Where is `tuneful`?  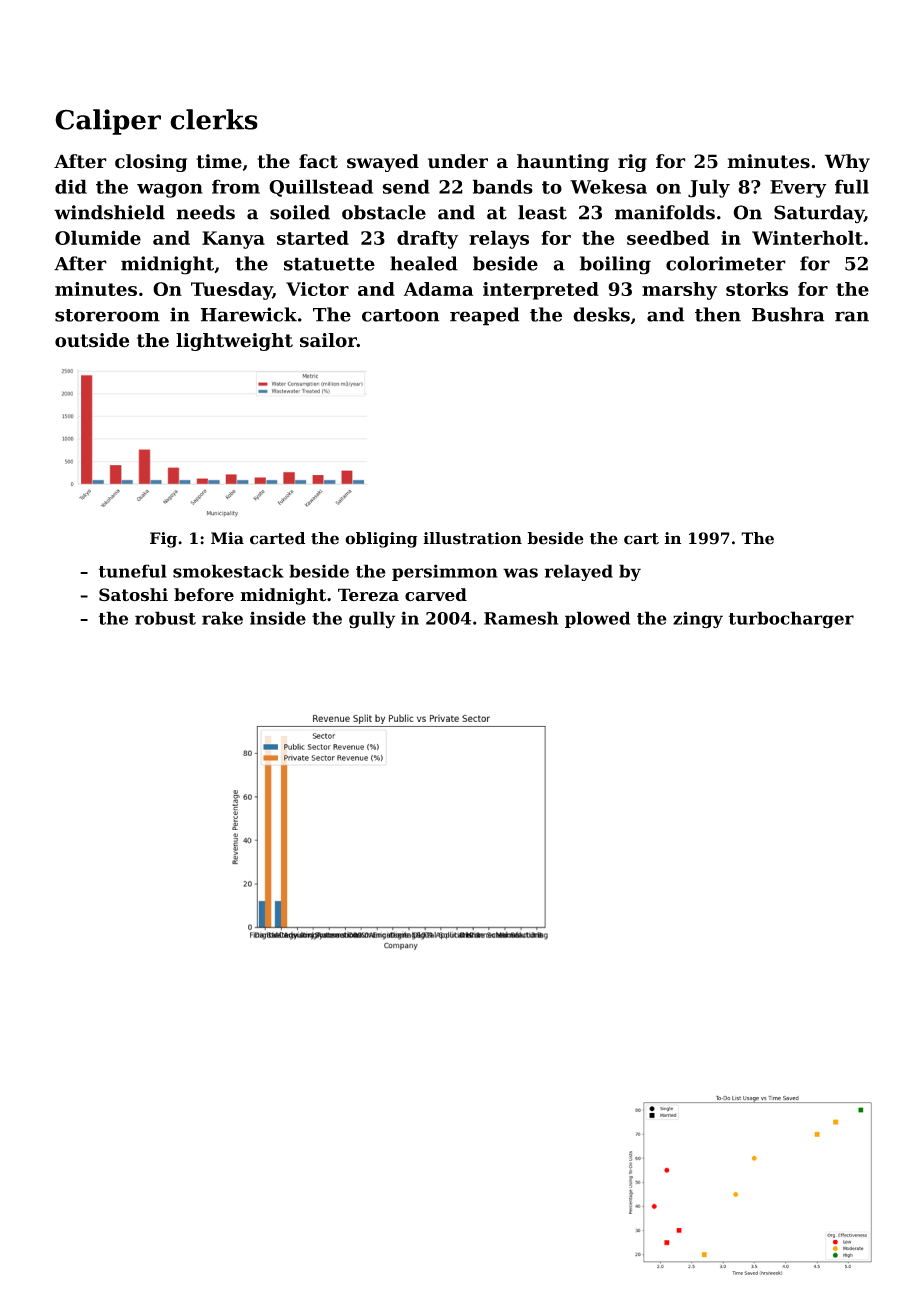
tuneful is located at coordinates (133, 571).
